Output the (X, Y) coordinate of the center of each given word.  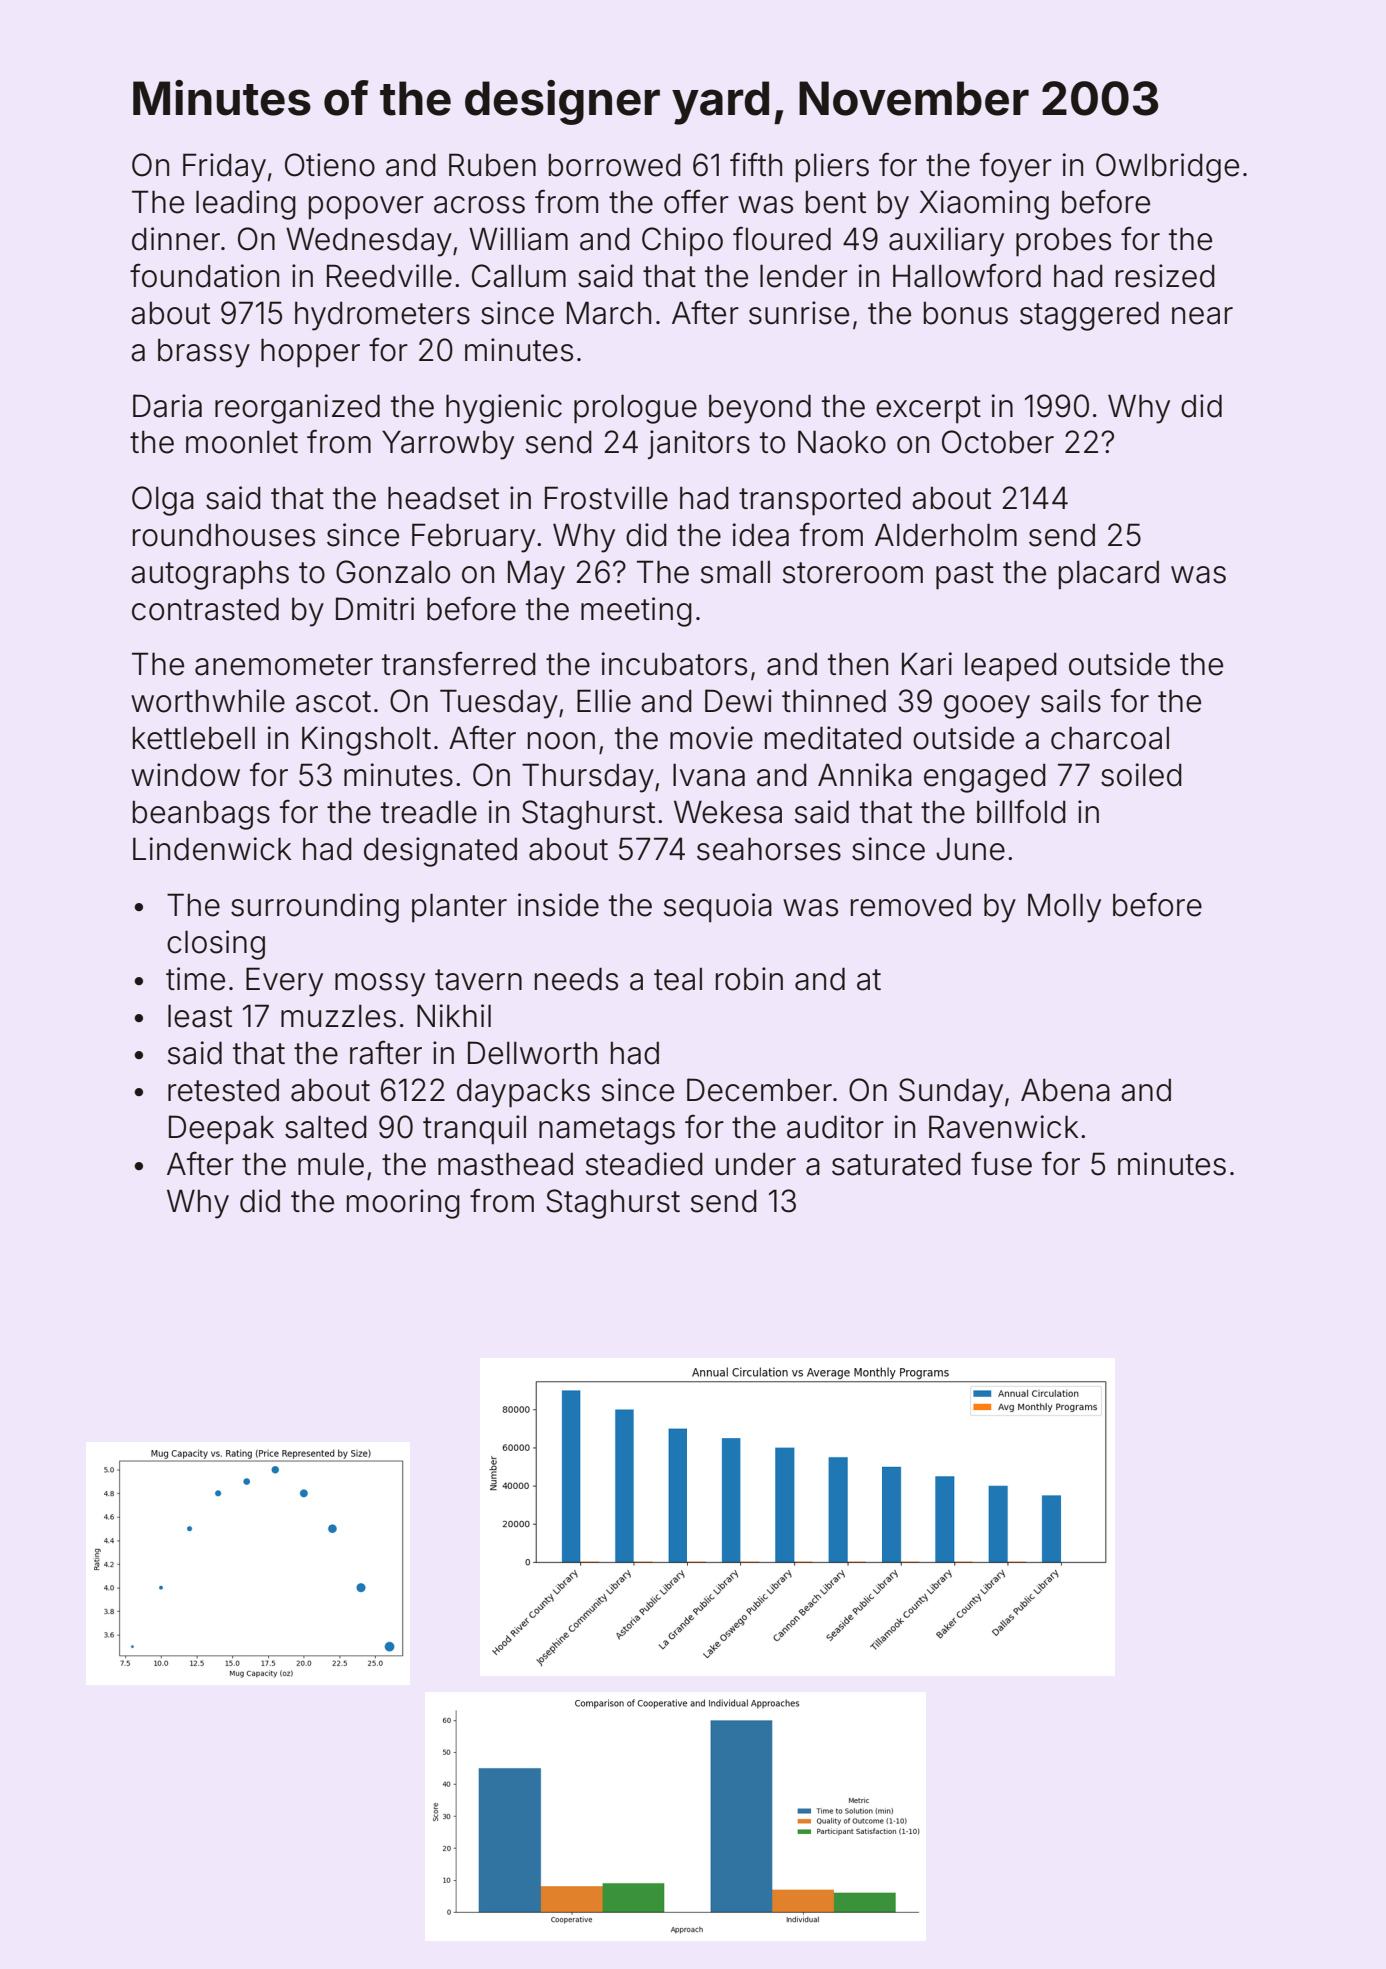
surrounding (315, 908)
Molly (1064, 908)
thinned (834, 701)
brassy (204, 353)
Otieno (330, 165)
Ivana (709, 775)
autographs (210, 575)
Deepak (221, 1129)
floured (782, 239)
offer (696, 201)
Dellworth (532, 1053)
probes (1063, 242)
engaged (985, 778)
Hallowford (967, 275)
